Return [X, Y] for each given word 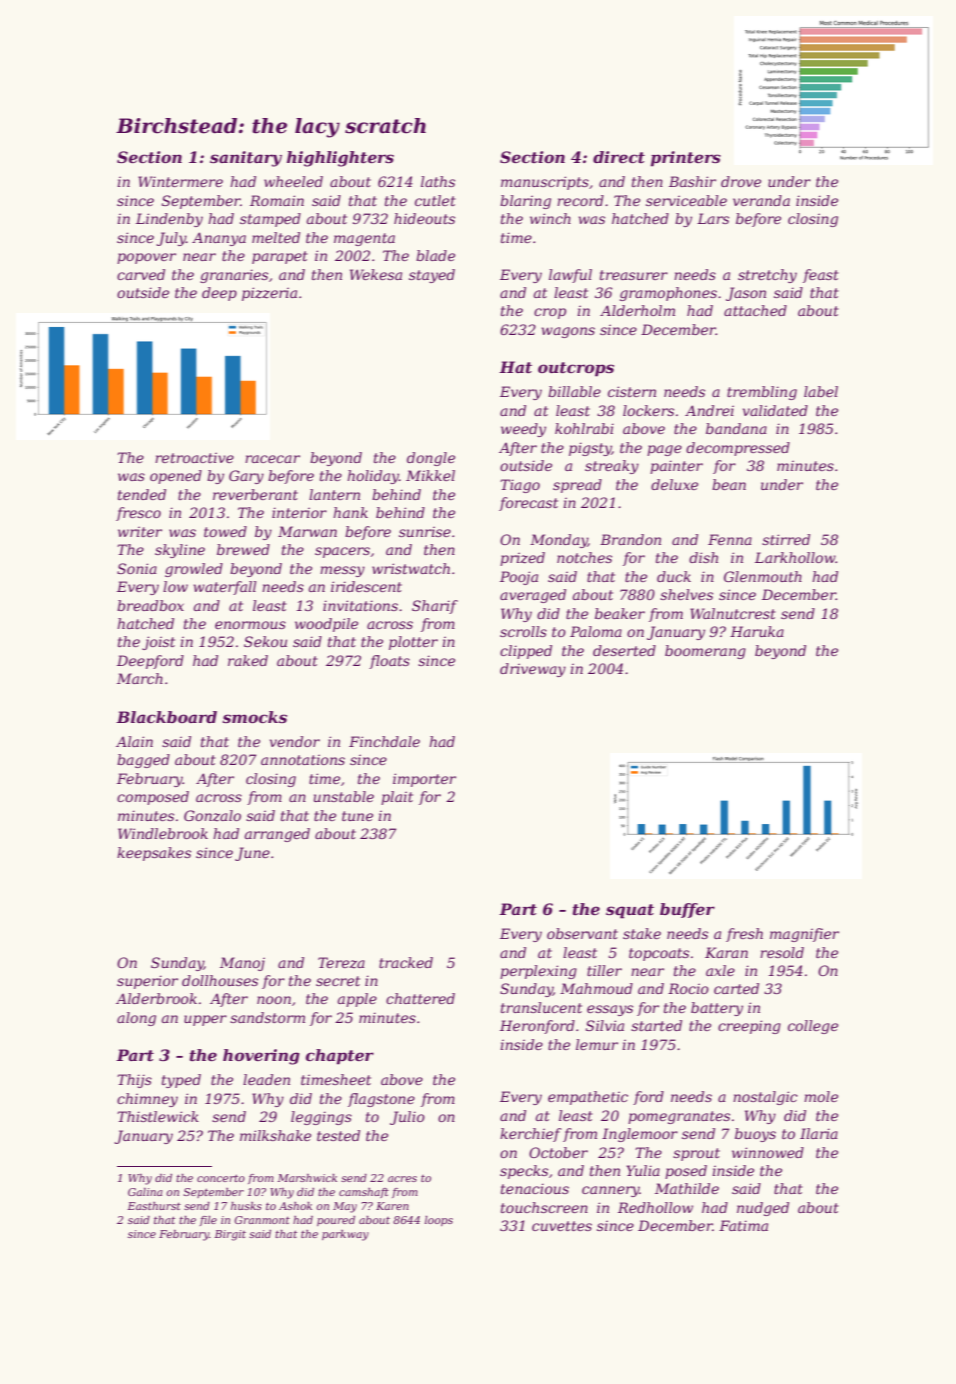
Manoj [242, 964]
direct [619, 157]
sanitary [246, 159]
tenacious [535, 1188]
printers [686, 159]
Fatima [743, 1225]
